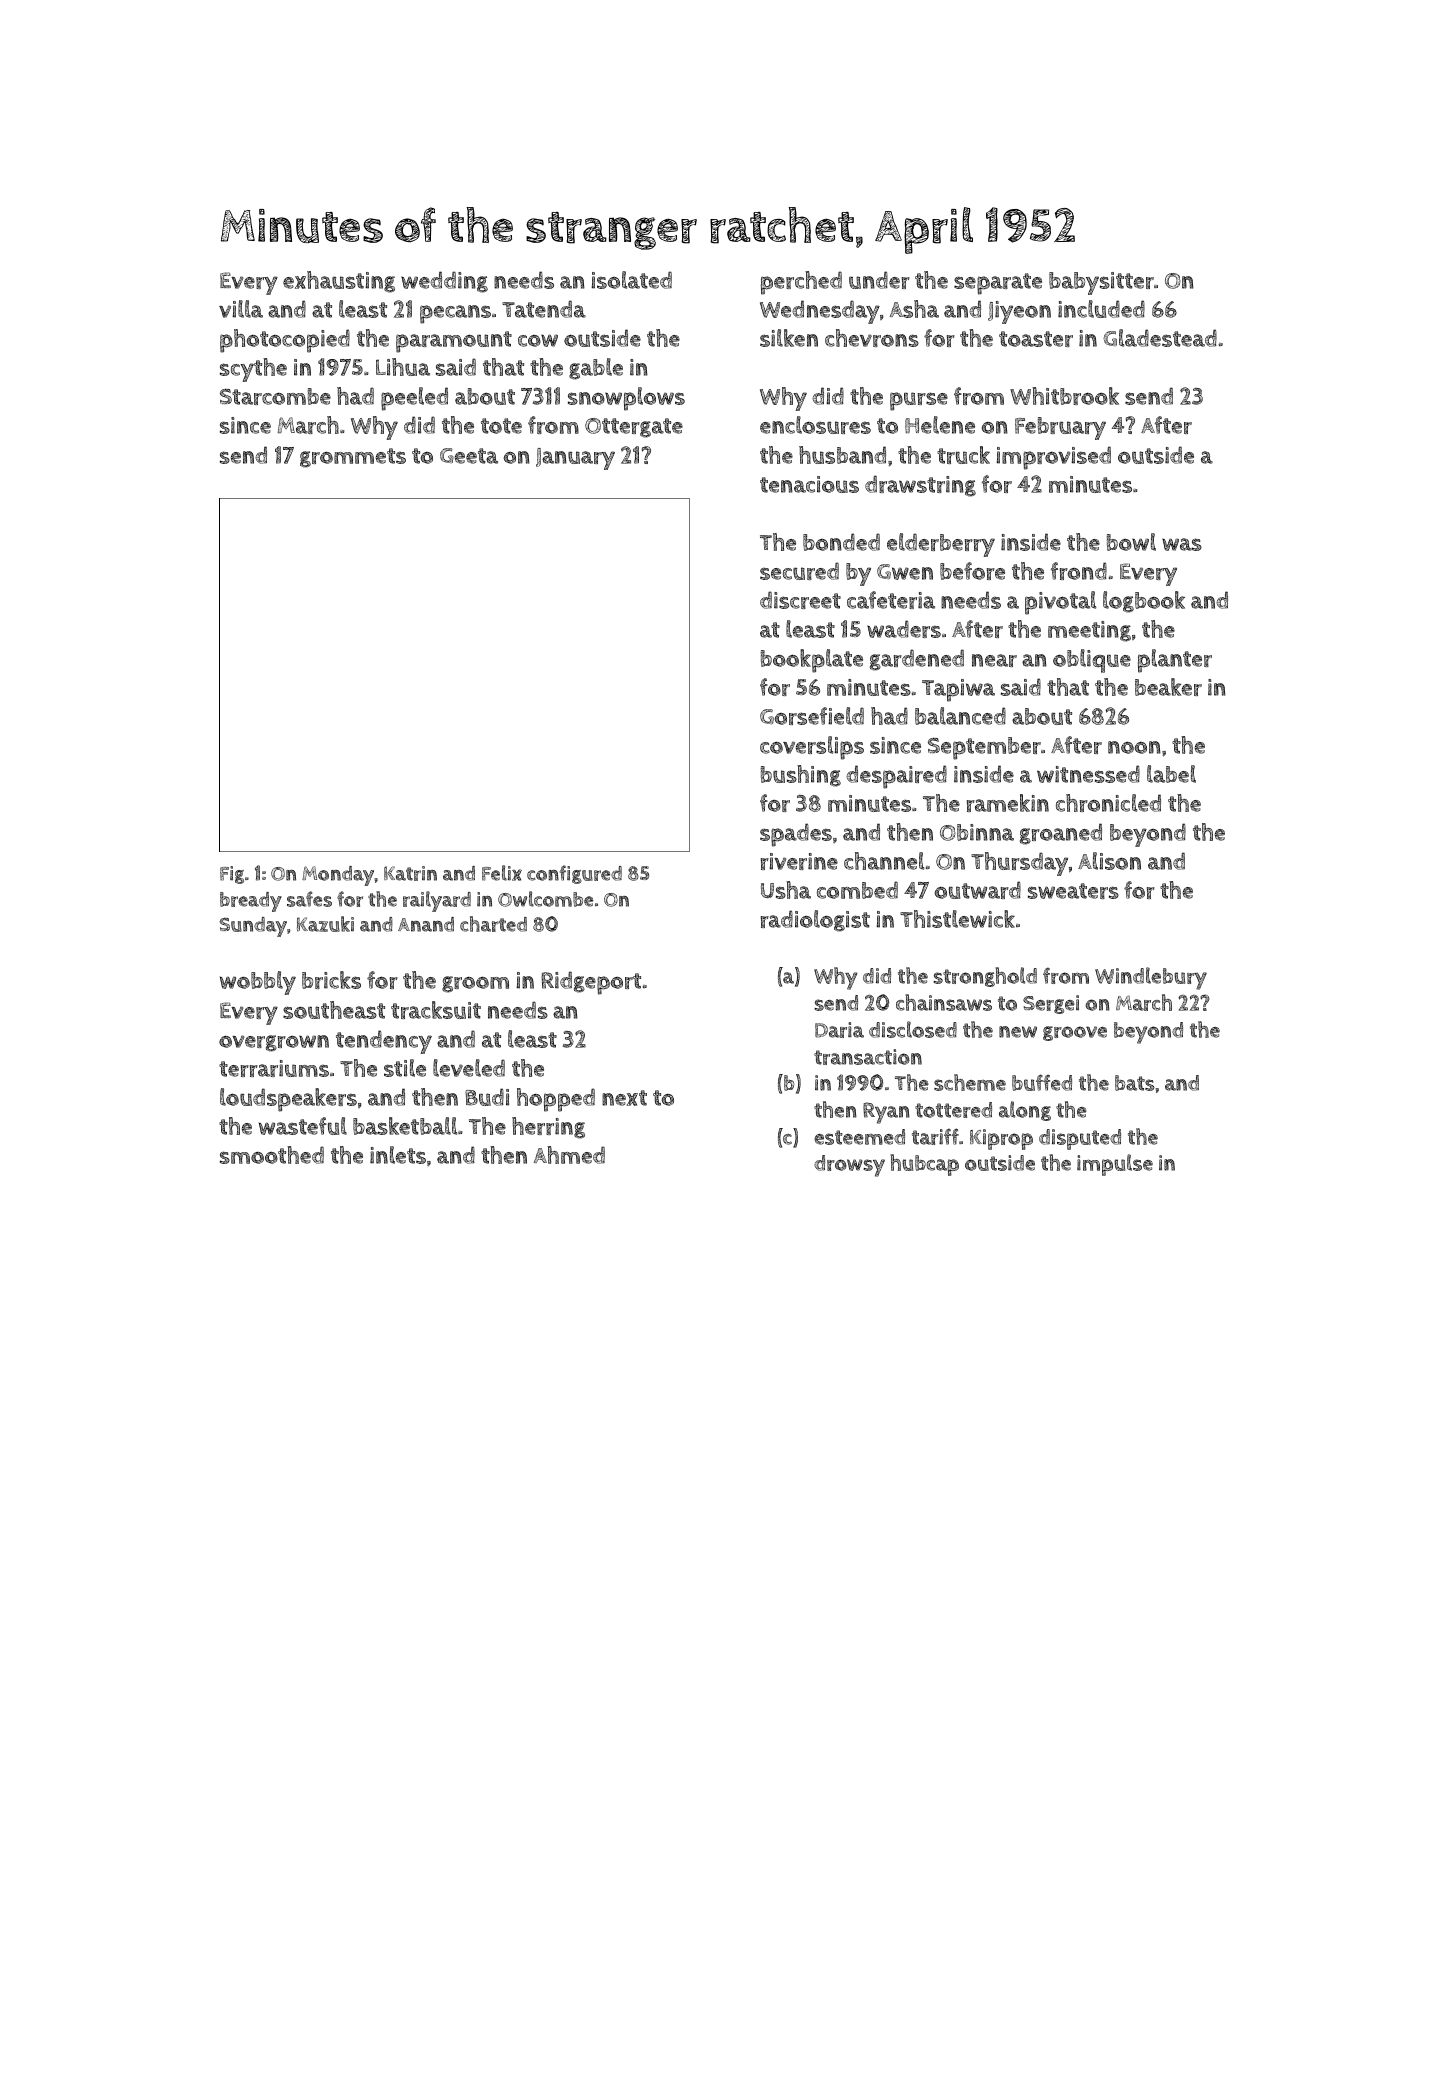 The image size is (1450, 2100). Describe the element at coordinates (1151, 978) in the document. I see `Windlebury` at that location.
